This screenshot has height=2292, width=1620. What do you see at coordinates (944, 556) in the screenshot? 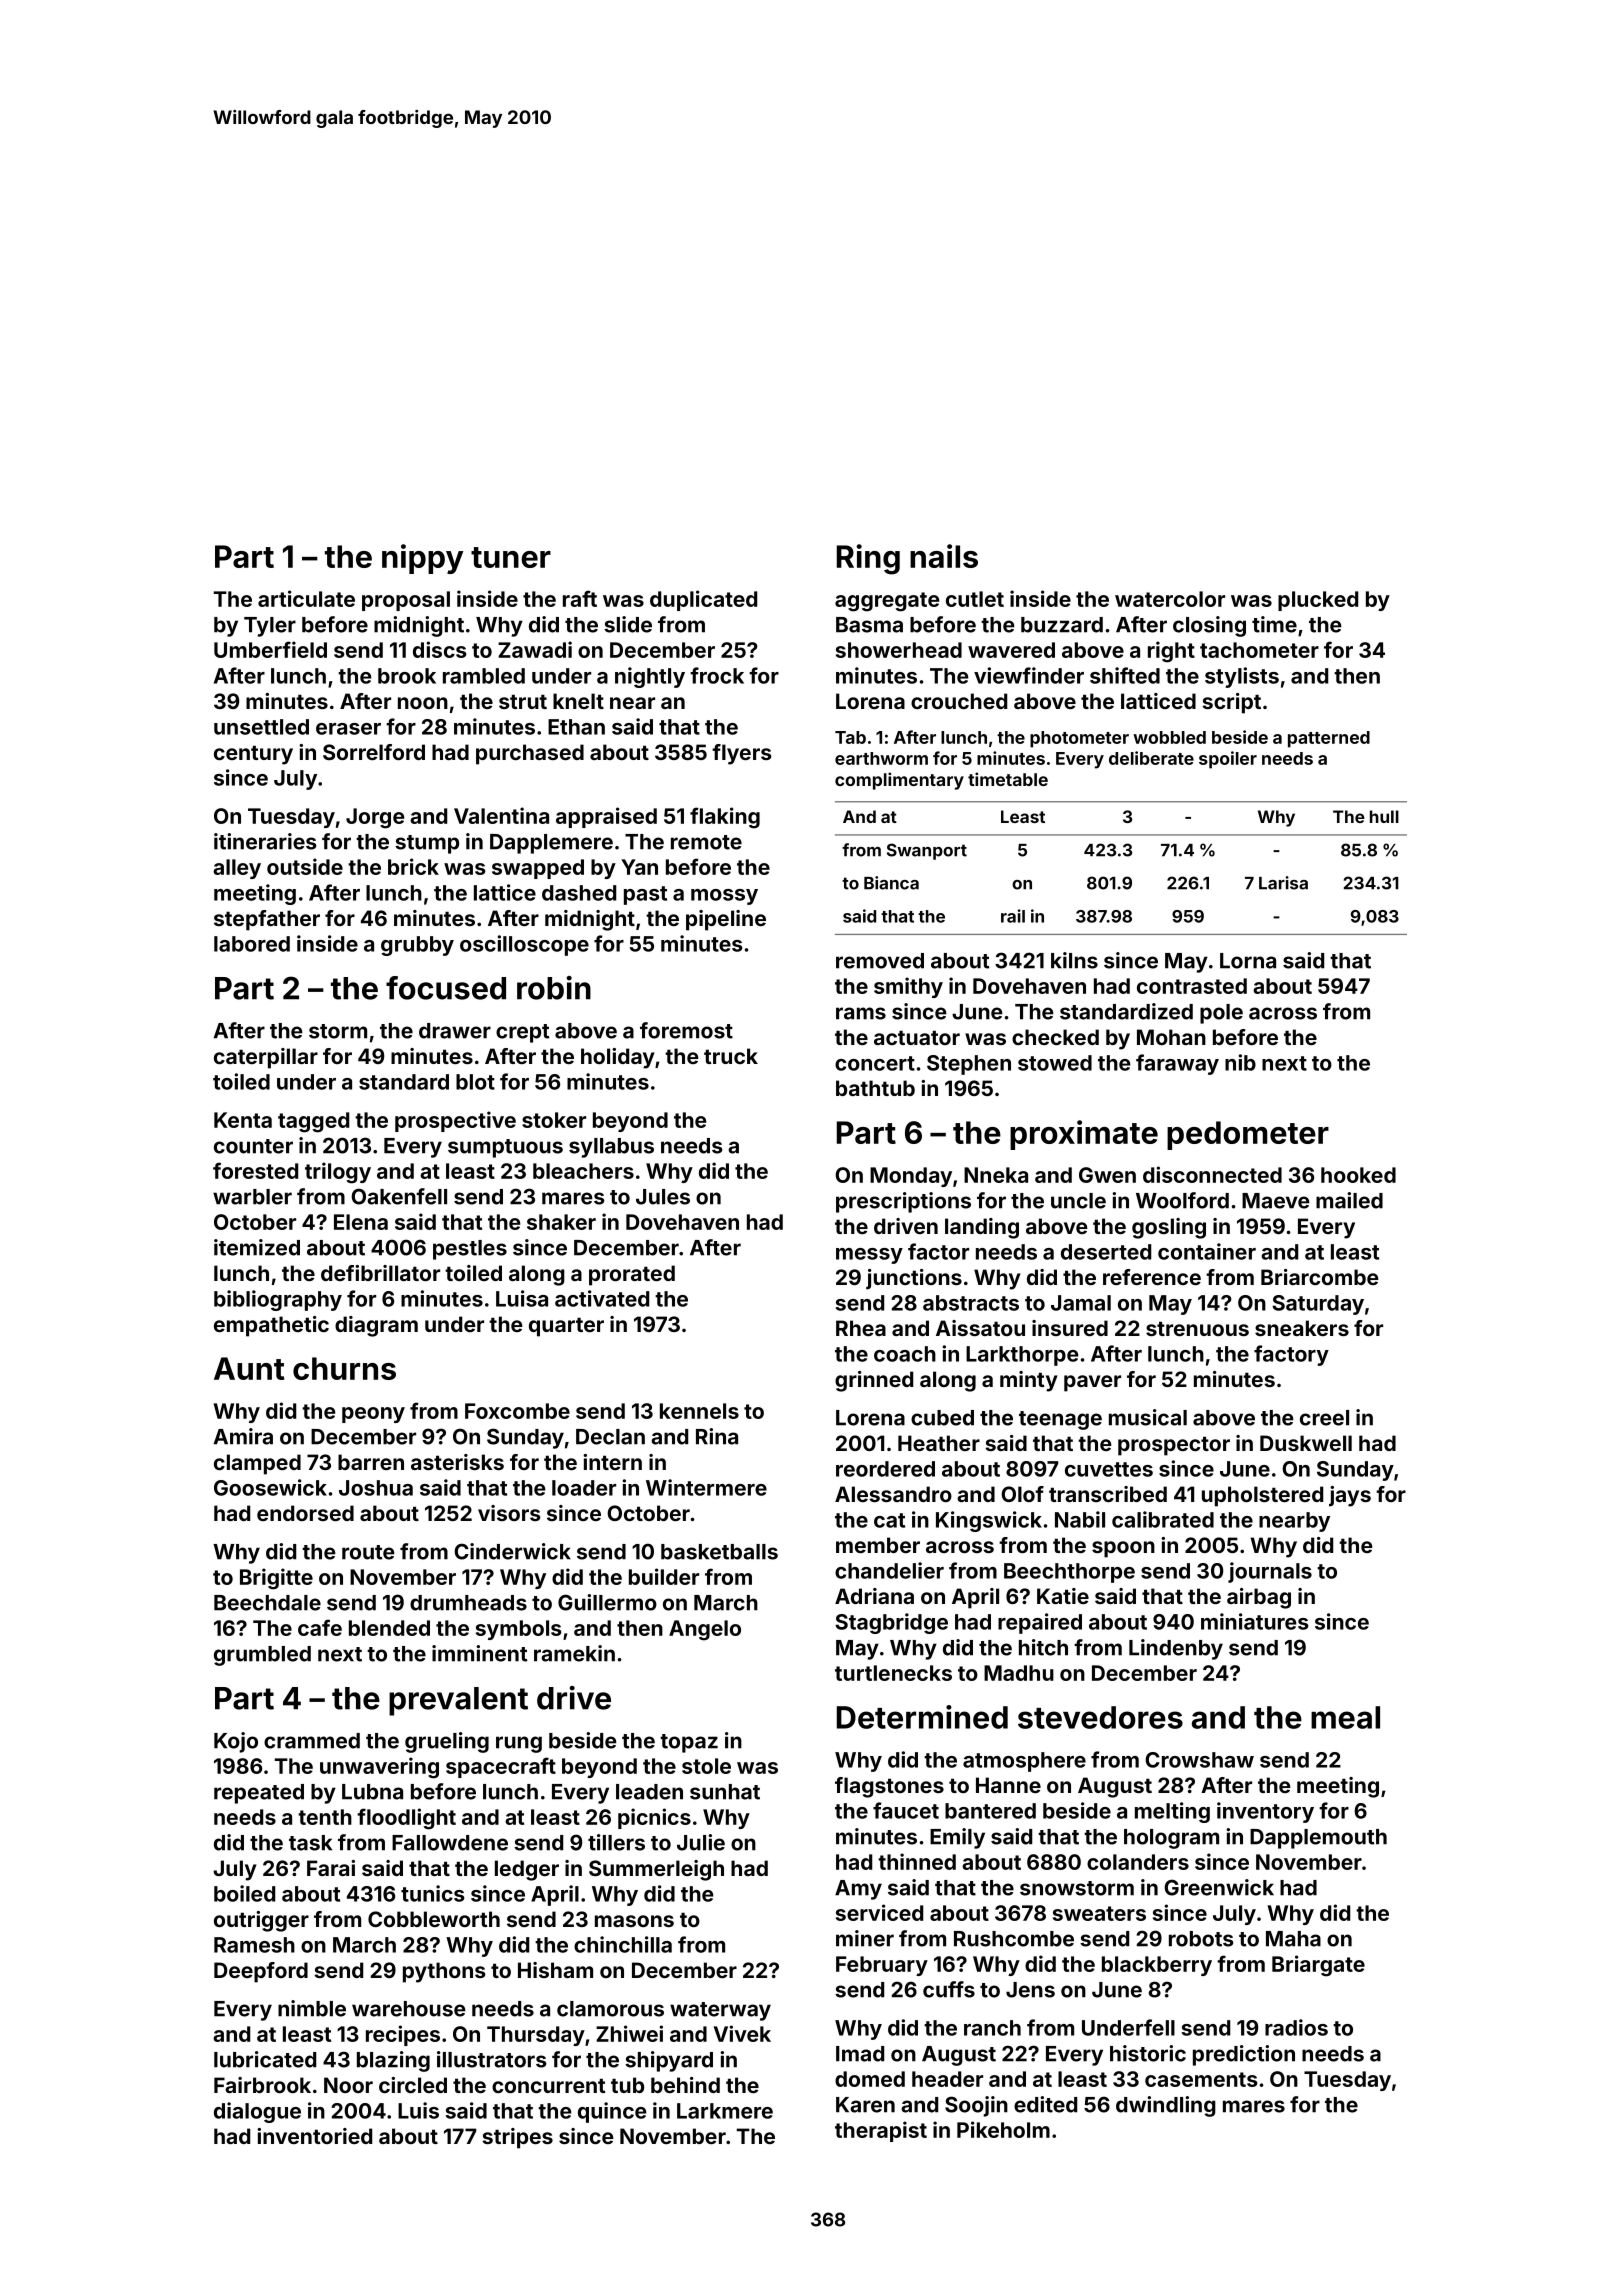
I see `nails` at bounding box center [944, 556].
